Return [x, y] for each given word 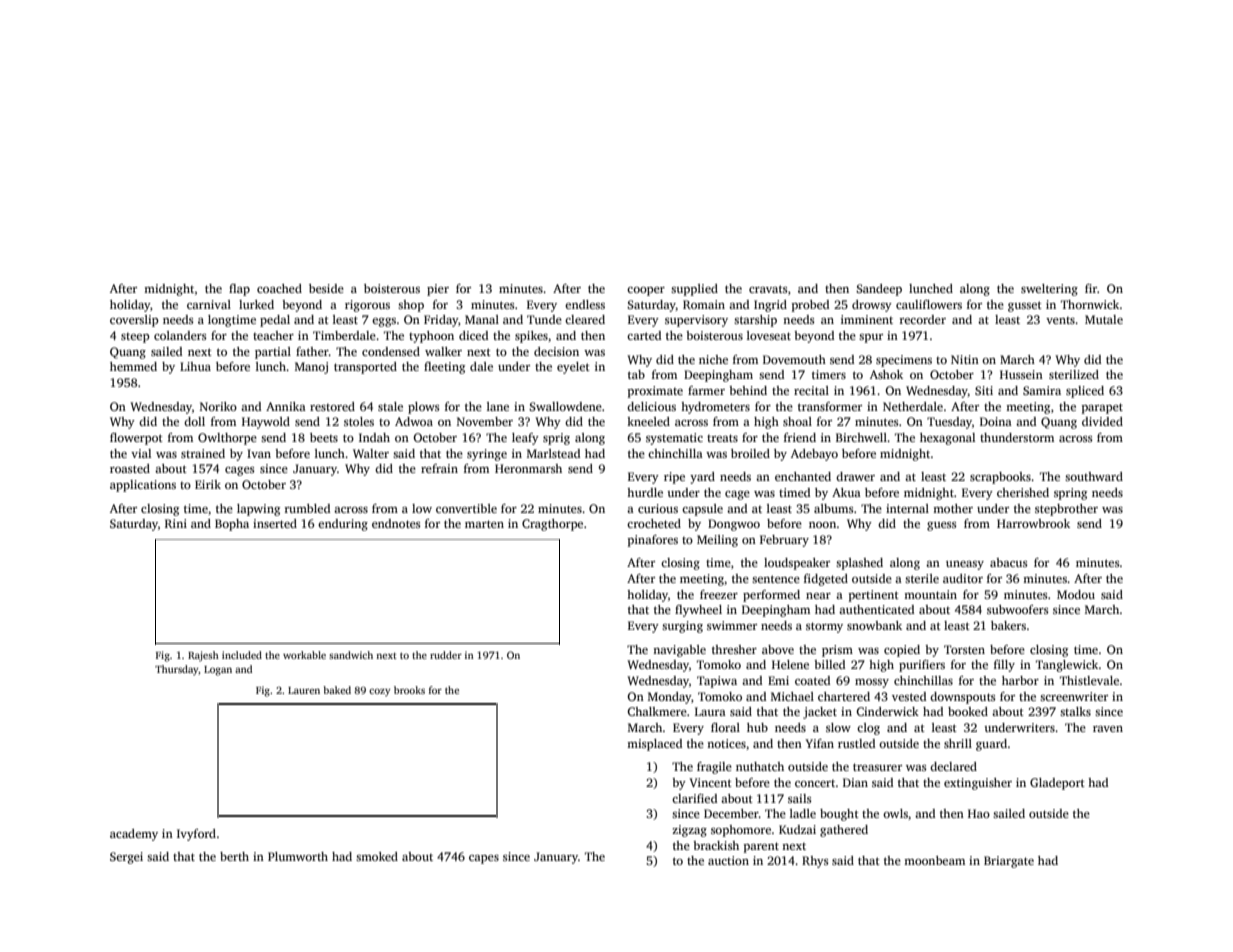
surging [682, 627]
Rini [176, 523]
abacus [1009, 562]
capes [484, 859]
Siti [984, 390]
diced [473, 335]
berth [234, 856]
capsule [702, 510]
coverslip [134, 321]
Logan [218, 671]
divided [1102, 421]
